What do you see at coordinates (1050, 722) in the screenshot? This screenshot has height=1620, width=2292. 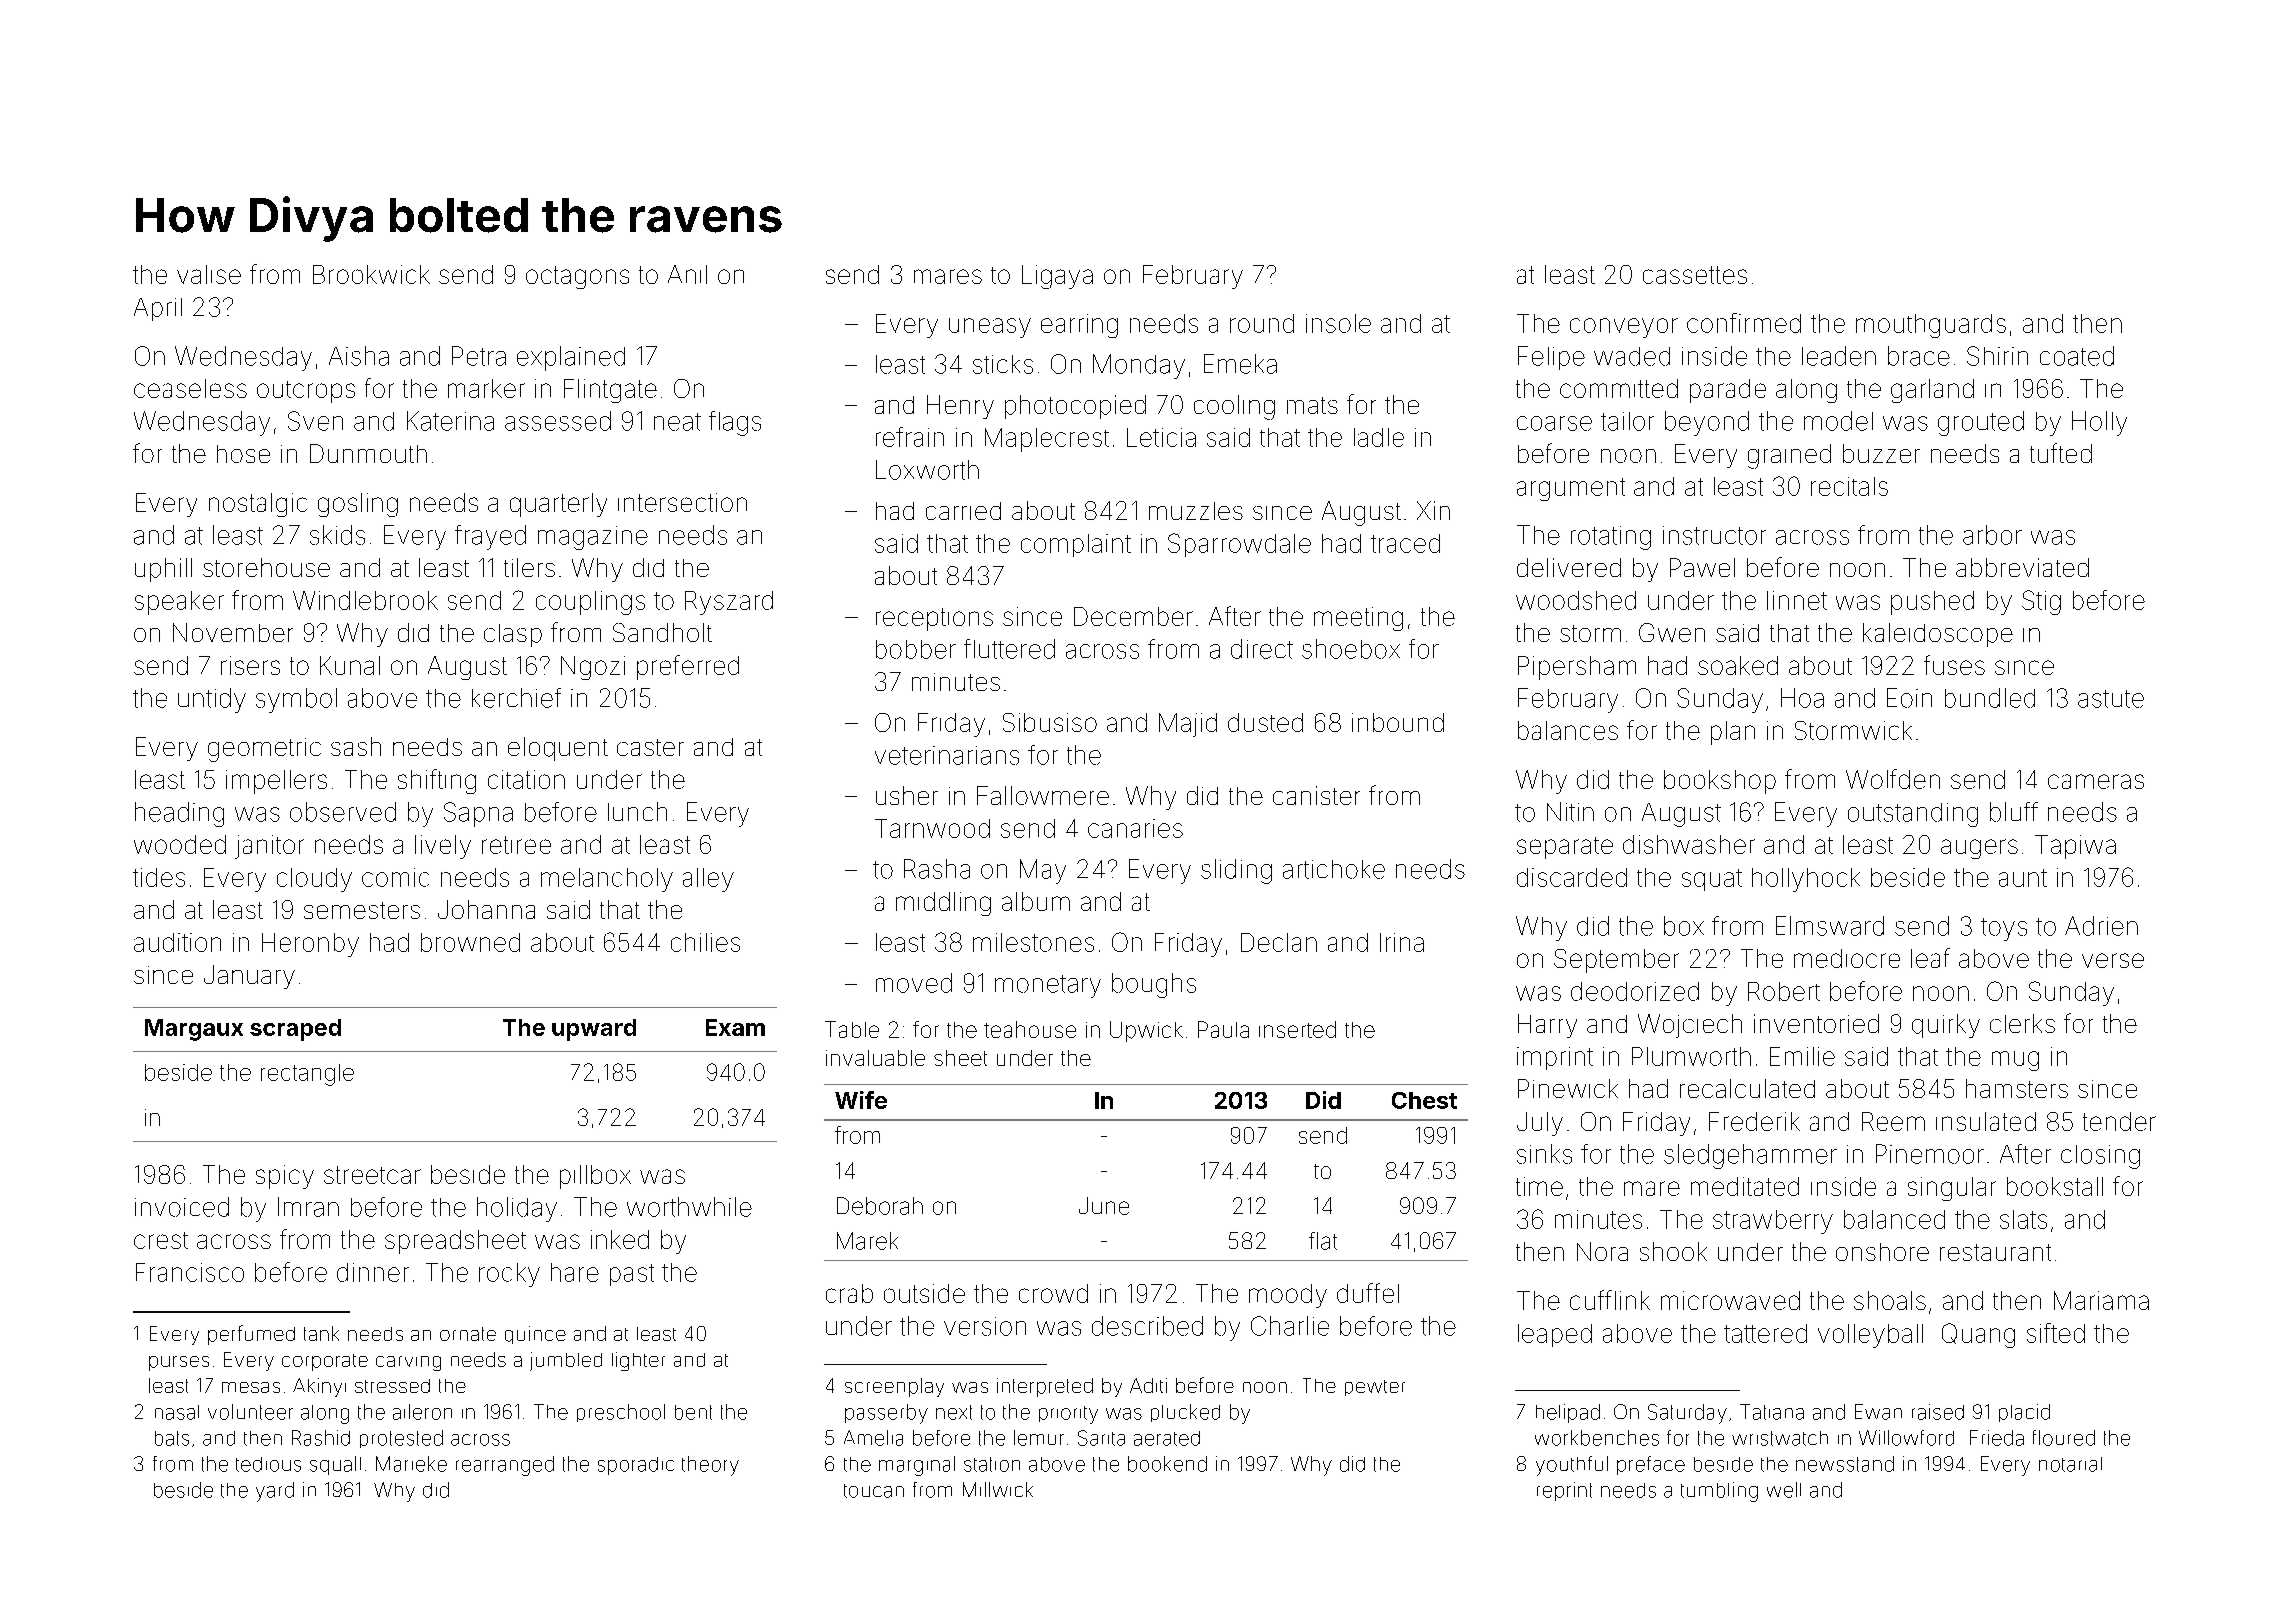 I see `Sibusiso` at bounding box center [1050, 722].
